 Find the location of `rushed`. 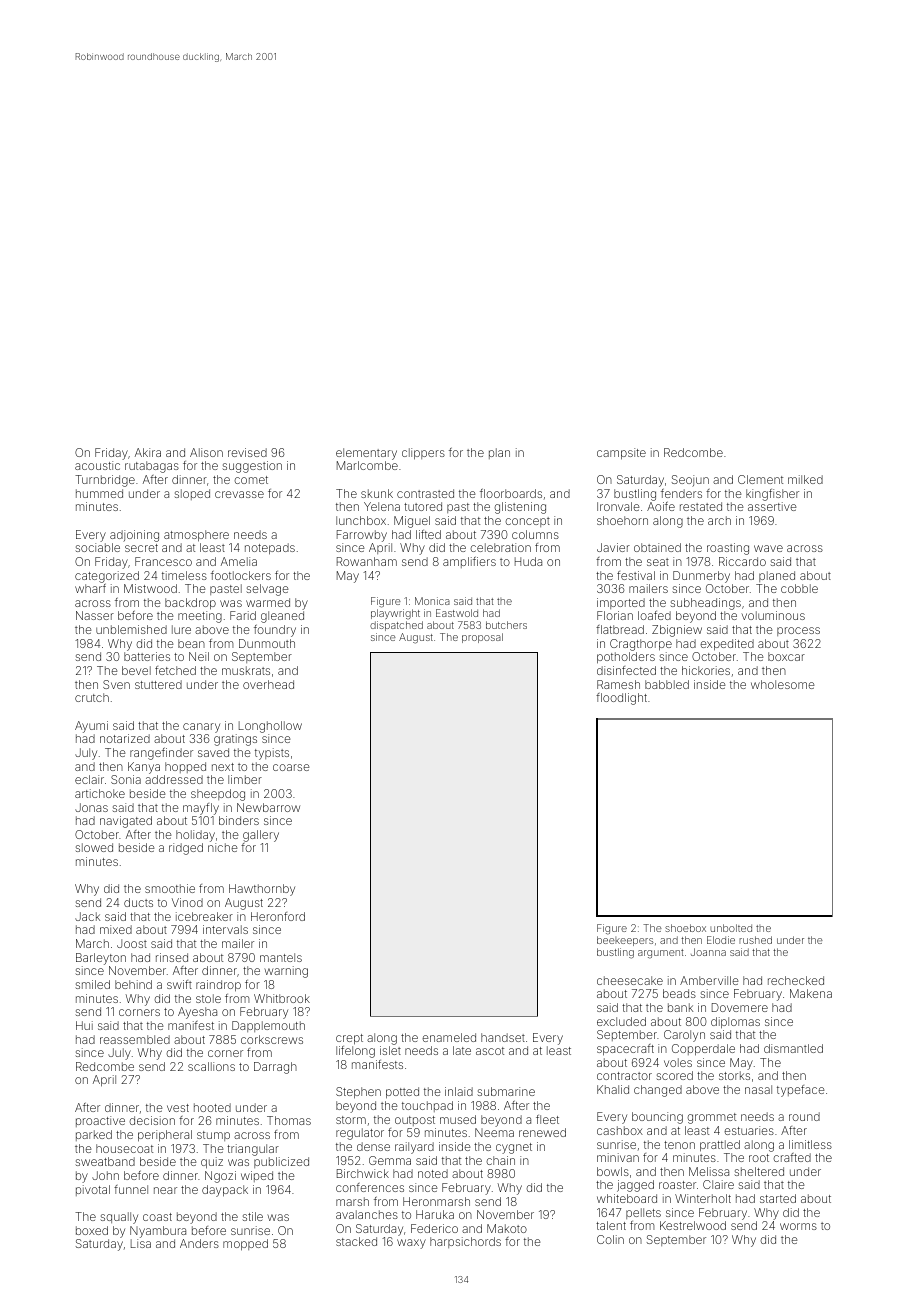

rushed is located at coordinates (755, 940).
